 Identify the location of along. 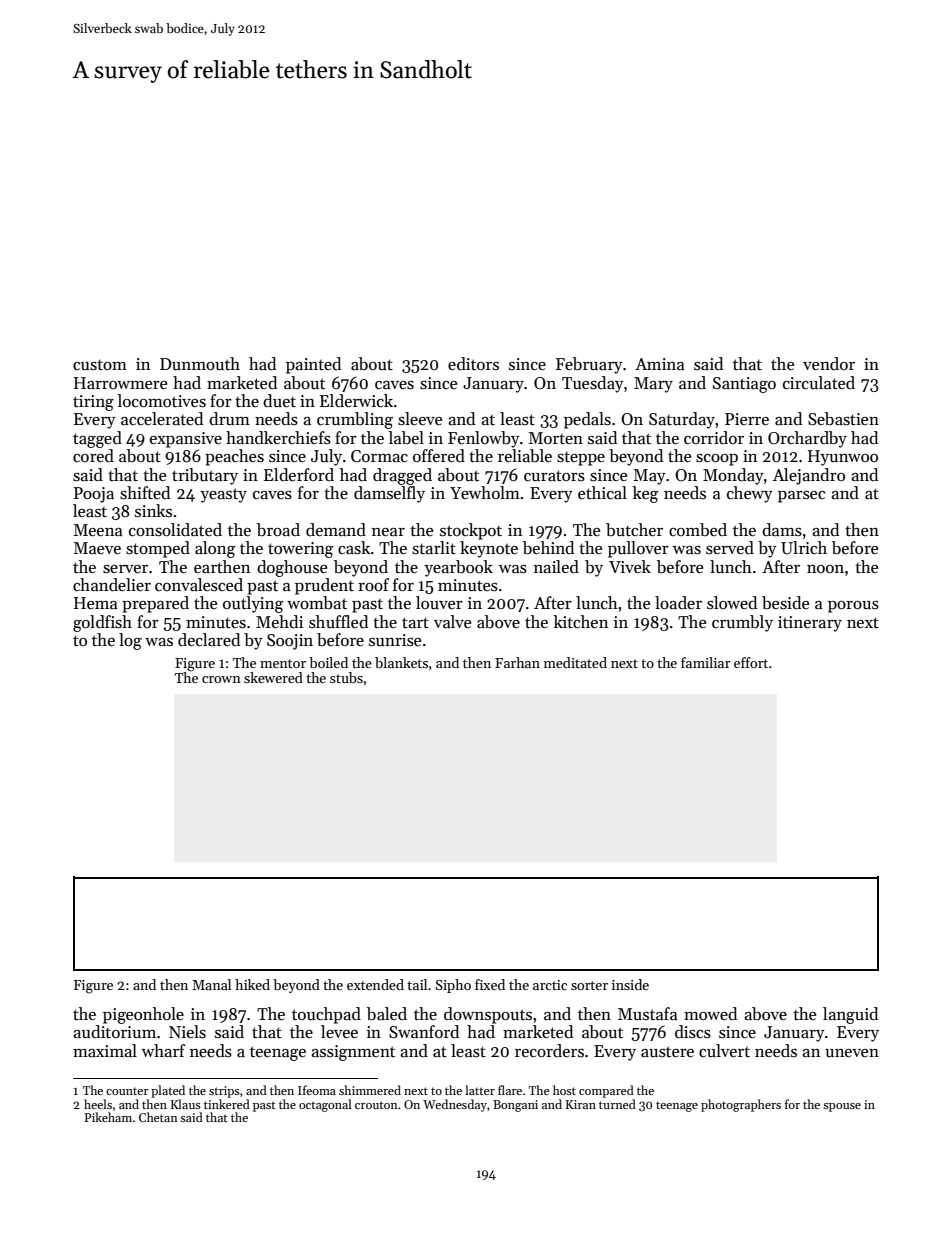
(215, 549).
